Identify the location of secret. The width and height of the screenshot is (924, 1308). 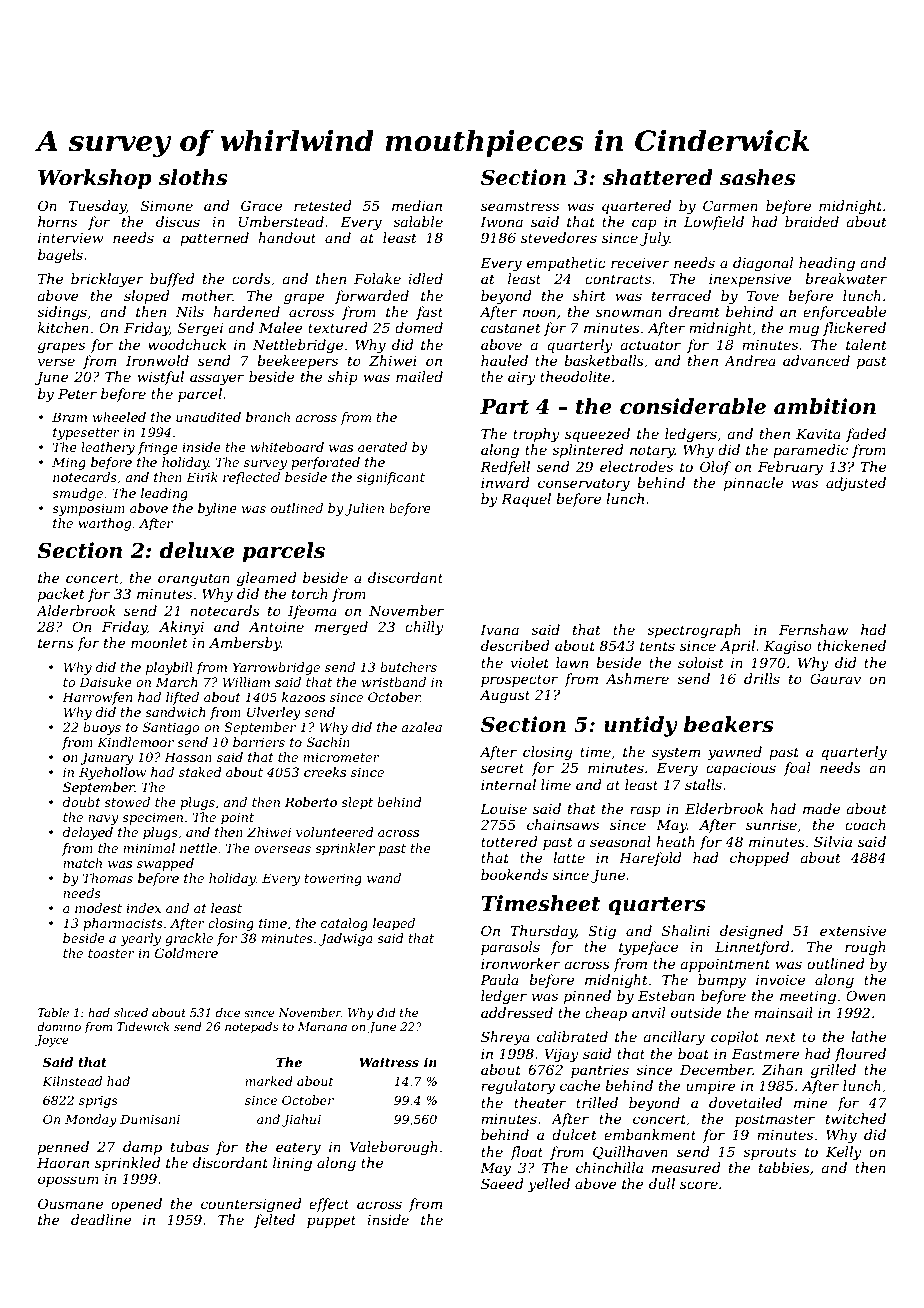
(502, 768).
